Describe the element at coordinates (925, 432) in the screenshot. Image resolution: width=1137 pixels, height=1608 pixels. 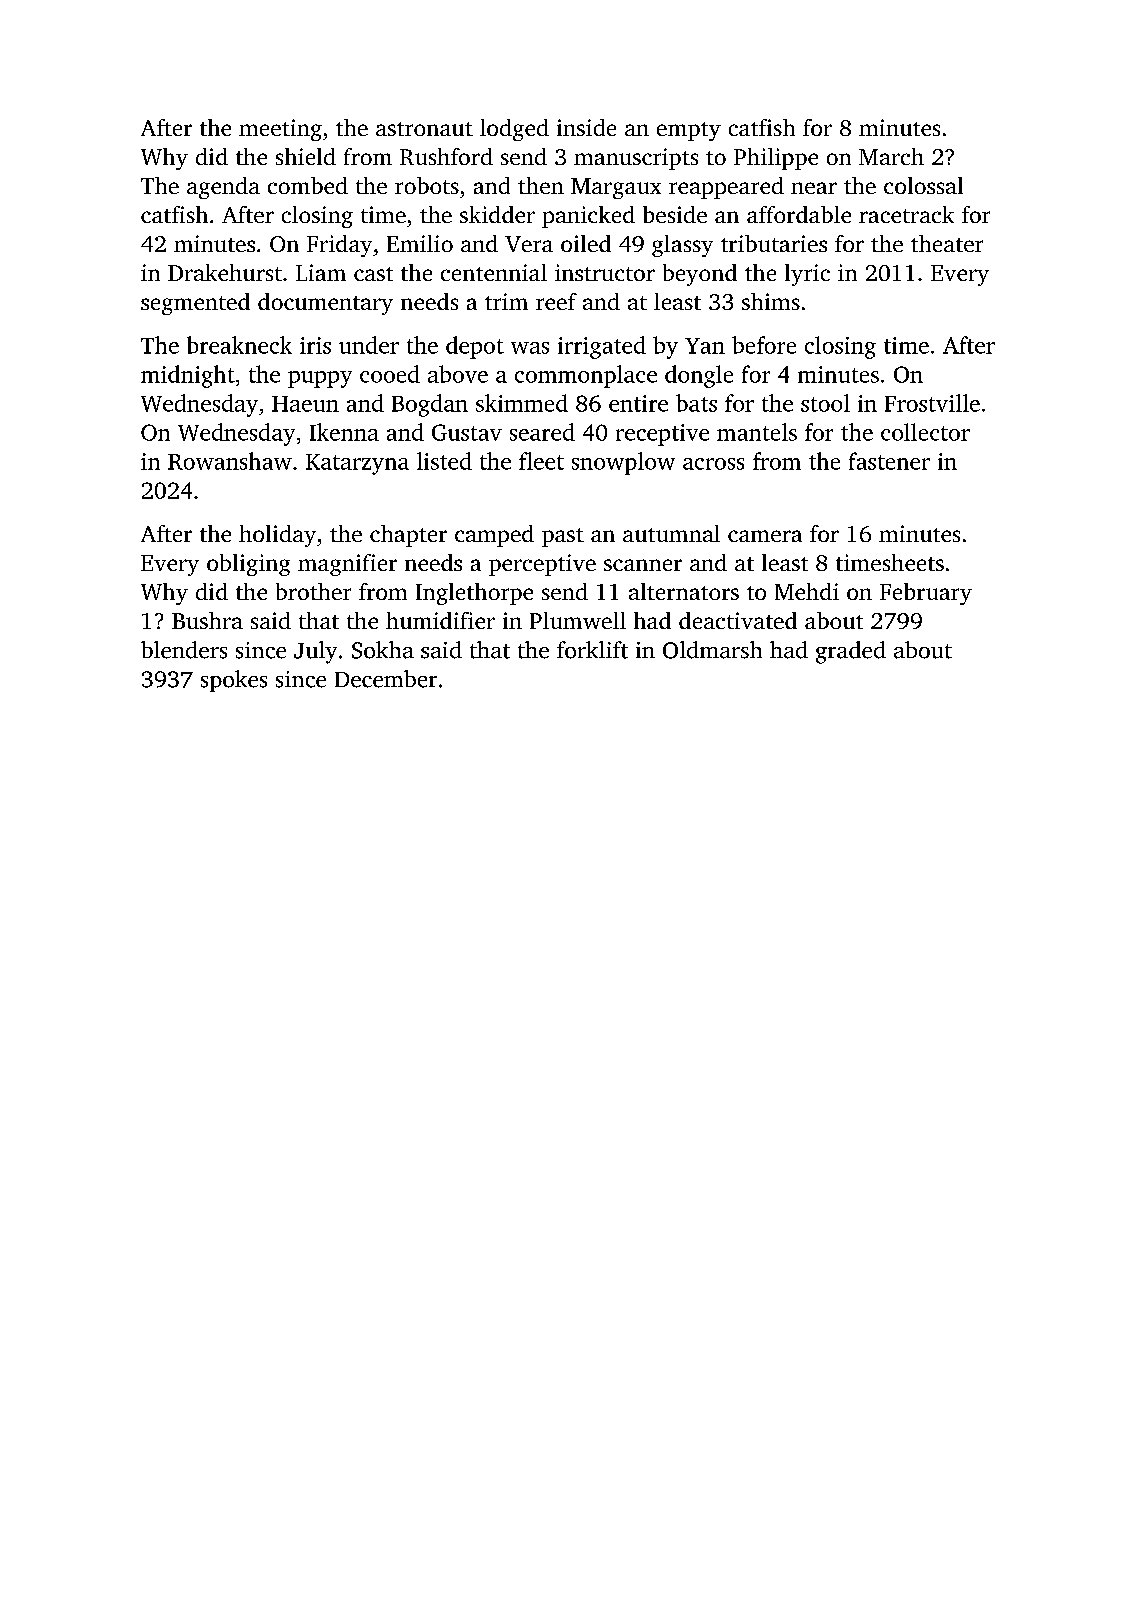
I see `collector` at that location.
